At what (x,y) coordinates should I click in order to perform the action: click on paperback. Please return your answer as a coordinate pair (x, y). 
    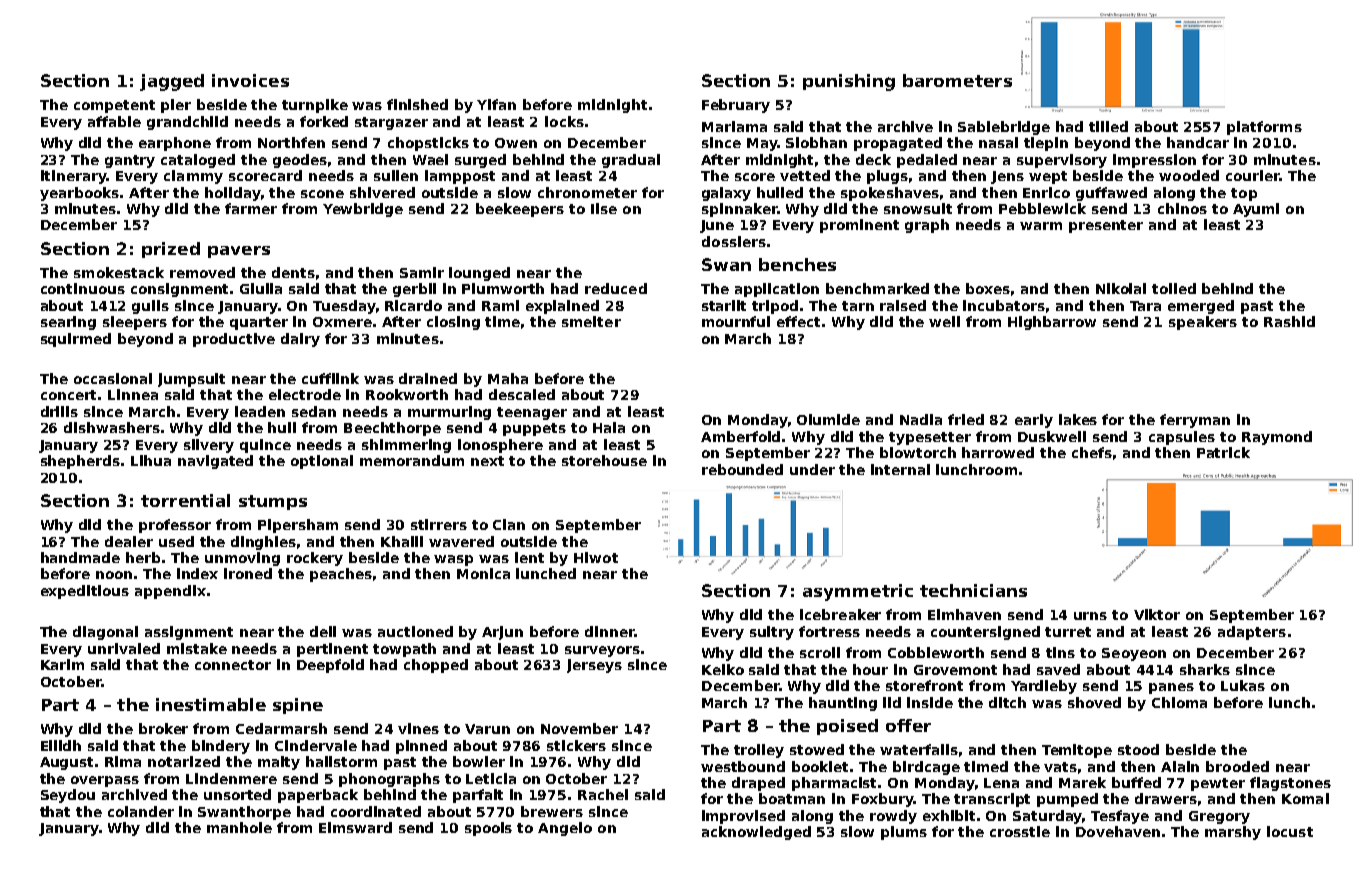
    Looking at the image, I should click on (318, 796).
